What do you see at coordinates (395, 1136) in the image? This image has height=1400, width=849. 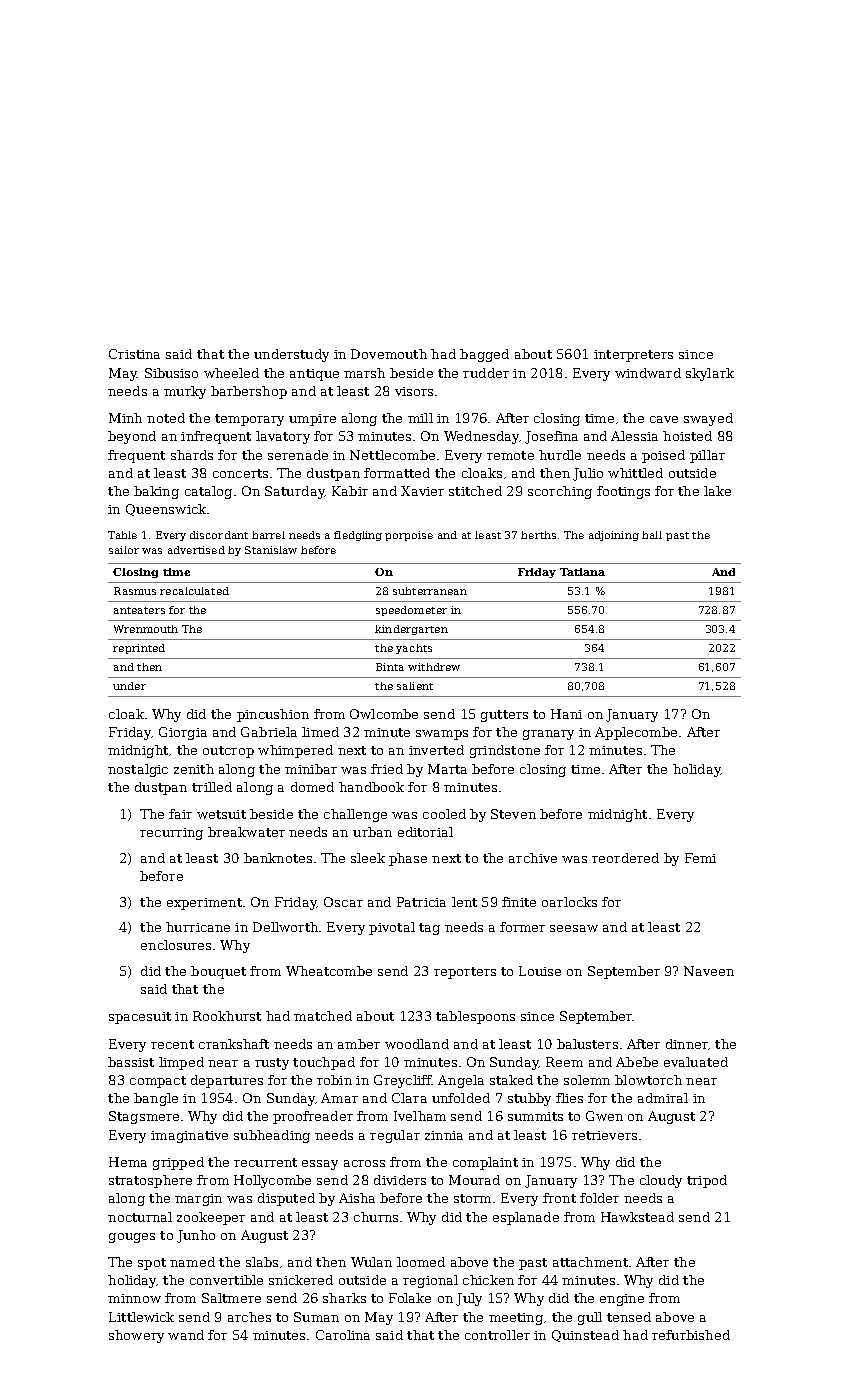 I see `regular` at bounding box center [395, 1136].
